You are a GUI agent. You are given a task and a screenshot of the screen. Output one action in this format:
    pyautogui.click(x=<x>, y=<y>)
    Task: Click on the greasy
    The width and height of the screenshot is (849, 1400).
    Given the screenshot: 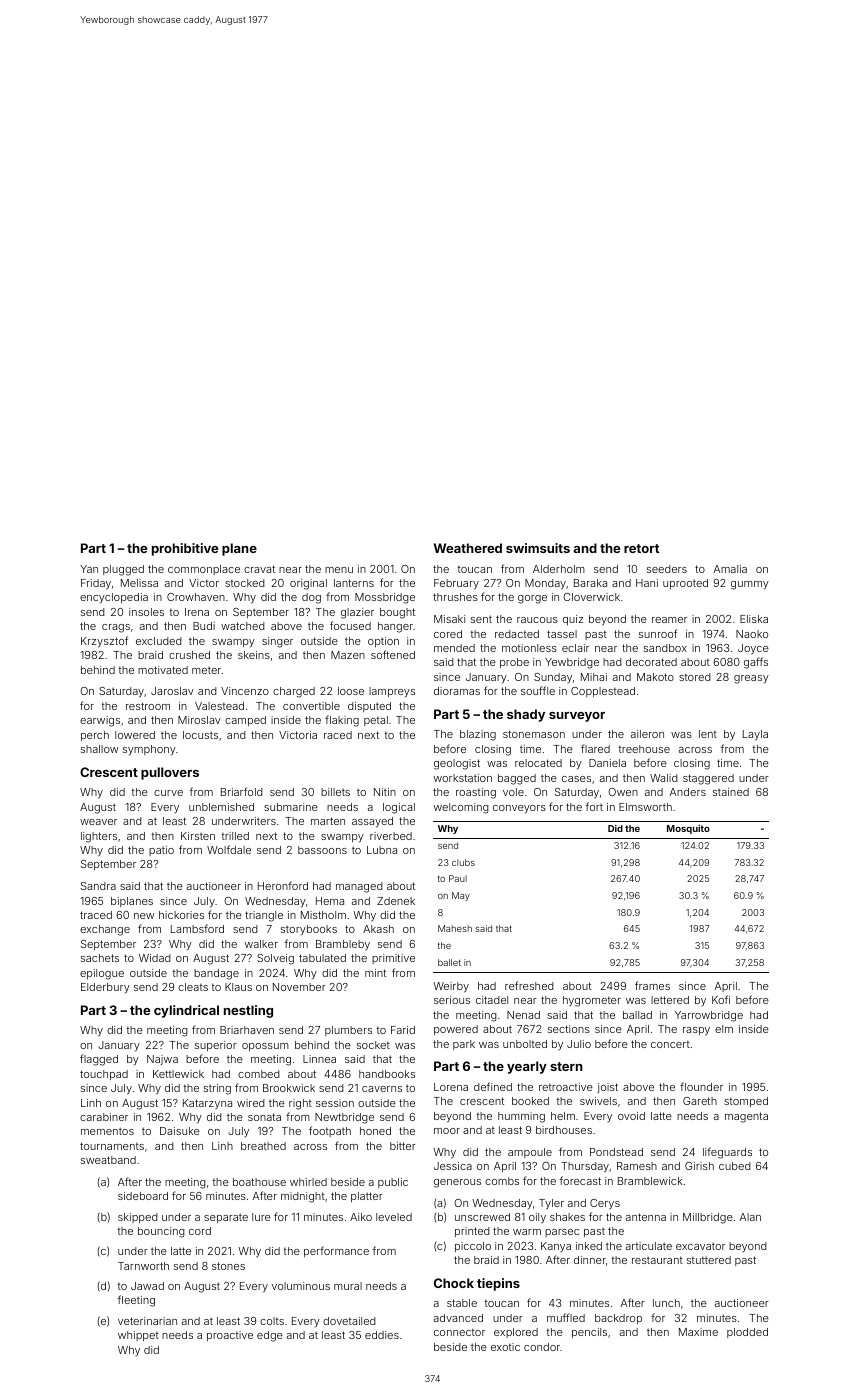 What is the action you would take?
    pyautogui.click(x=751, y=679)
